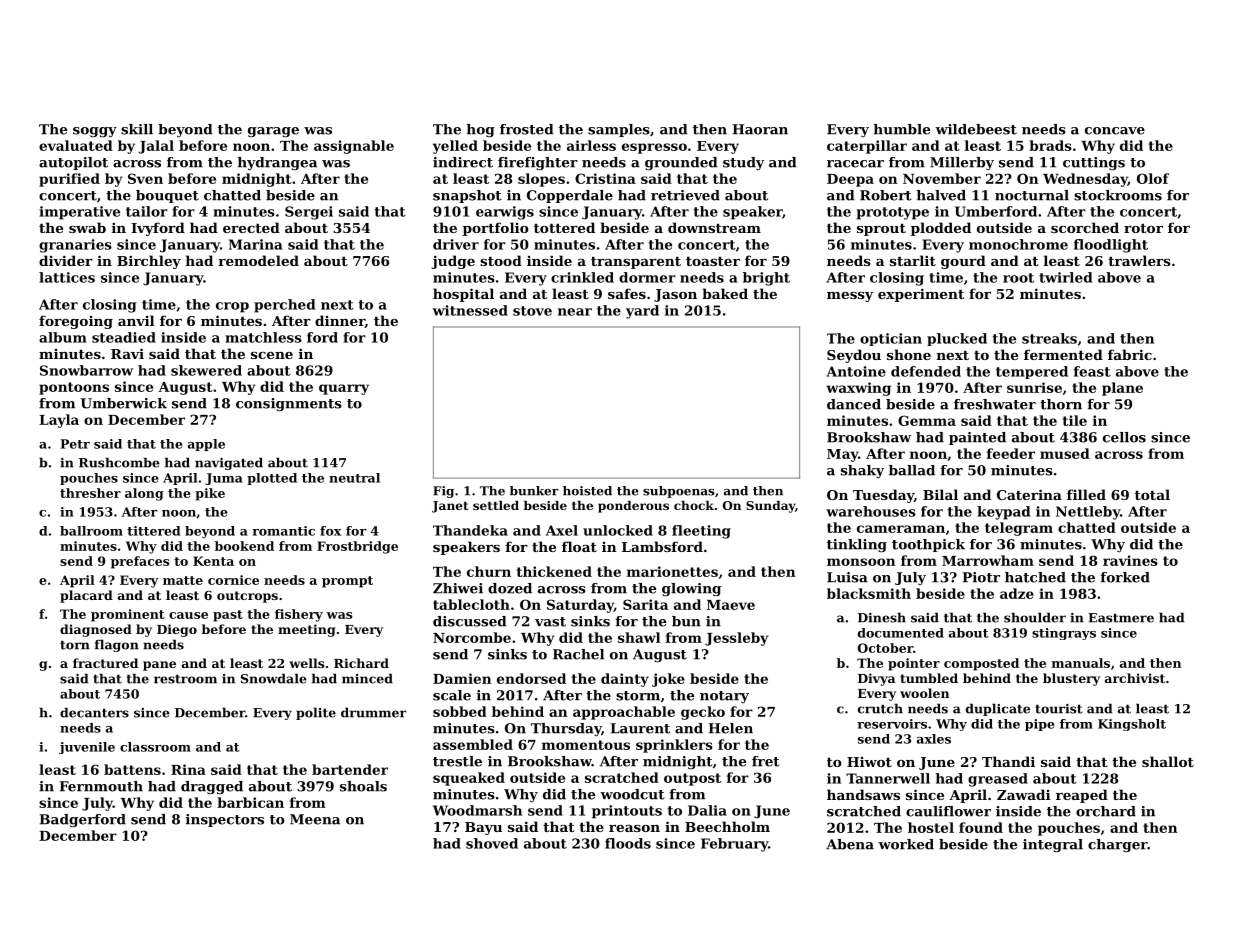 This screenshot has height=952, width=1233. I want to click on shallot, so click(1168, 761).
